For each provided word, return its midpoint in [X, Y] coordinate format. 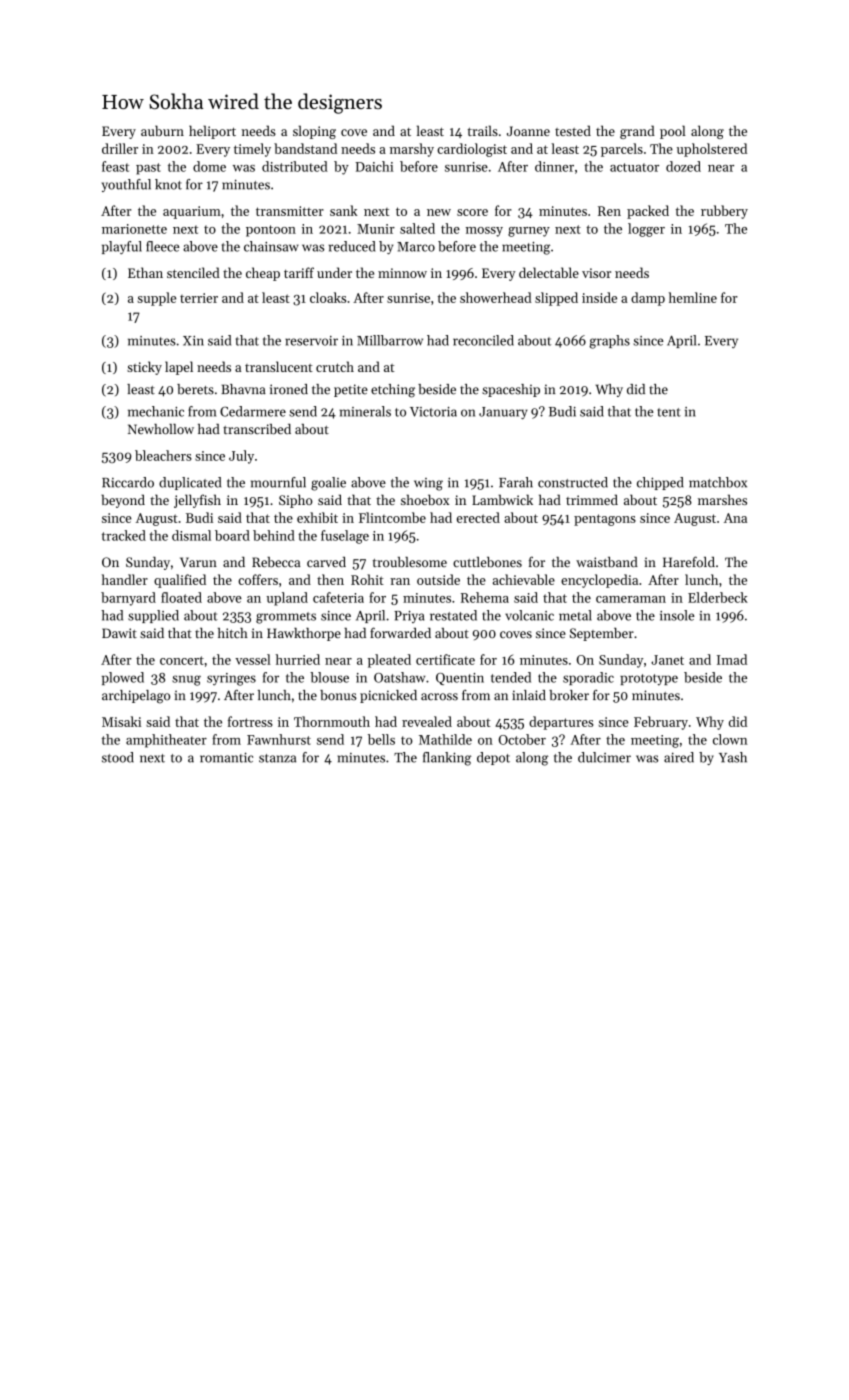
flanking [447, 759]
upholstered [712, 150]
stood [118, 757]
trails [483, 130]
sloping [314, 132]
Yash [733, 757]
